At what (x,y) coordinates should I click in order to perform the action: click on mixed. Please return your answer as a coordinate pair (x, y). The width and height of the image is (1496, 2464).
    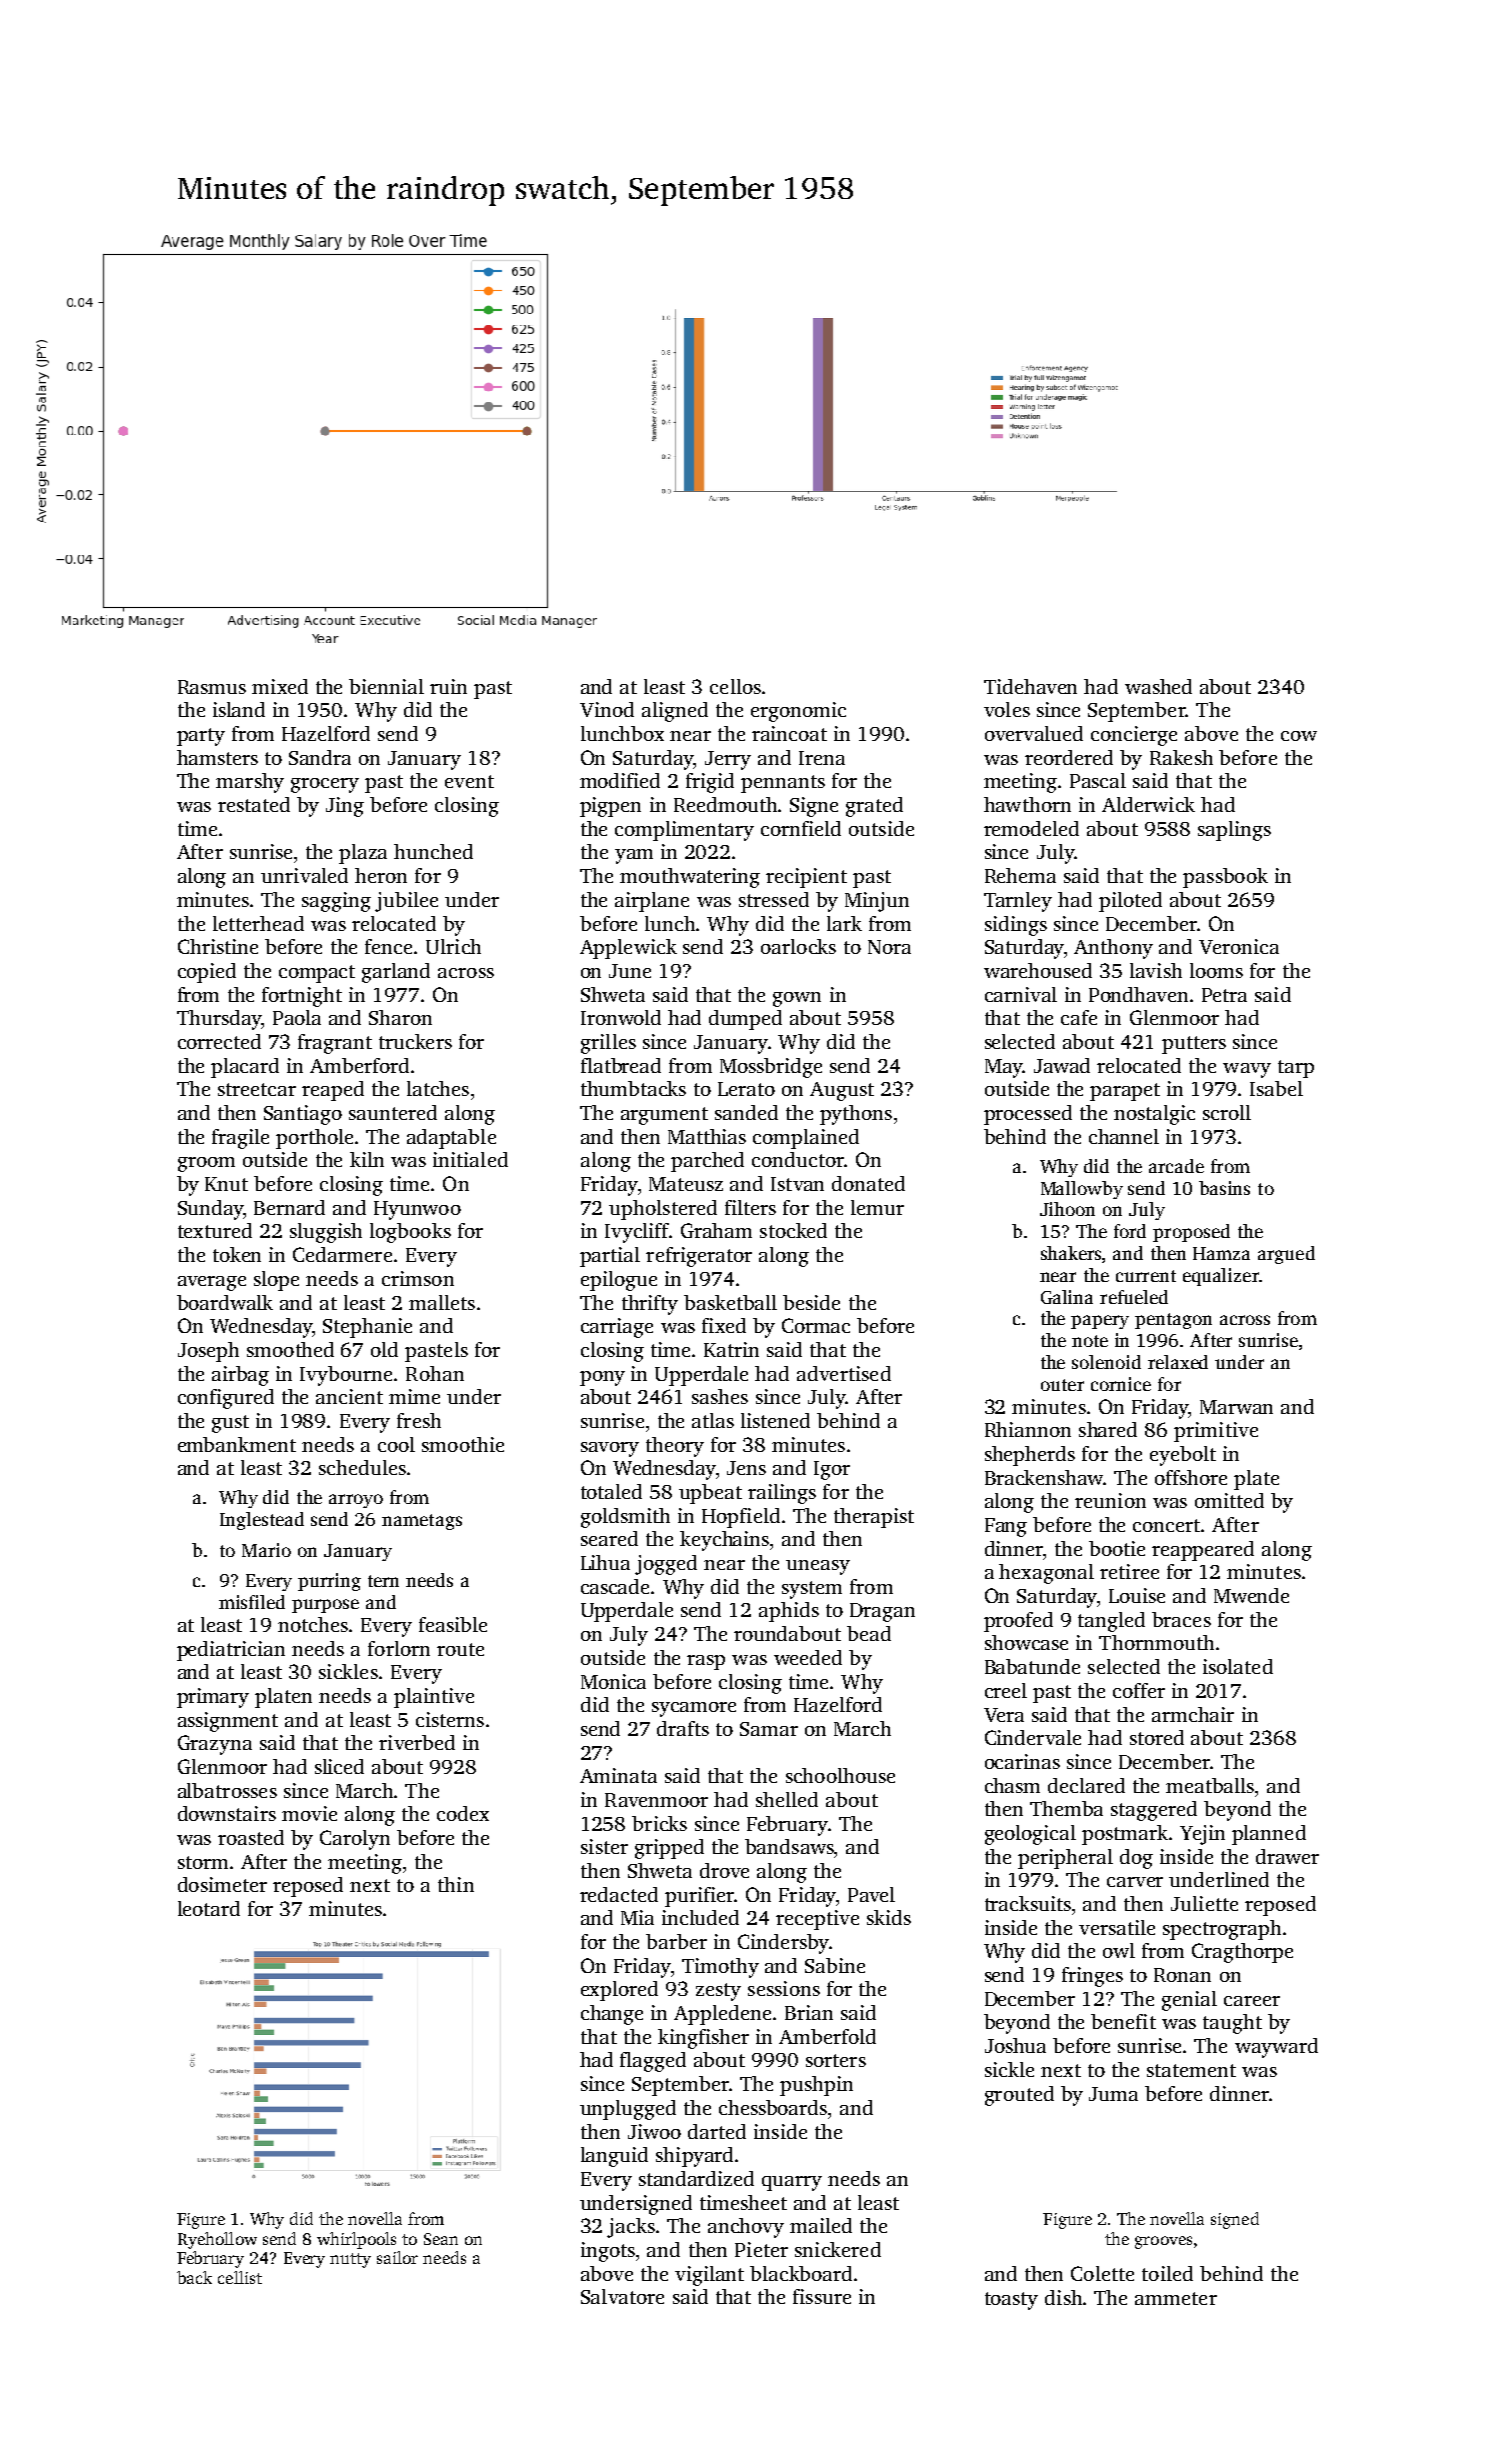
    Looking at the image, I should click on (280, 686).
